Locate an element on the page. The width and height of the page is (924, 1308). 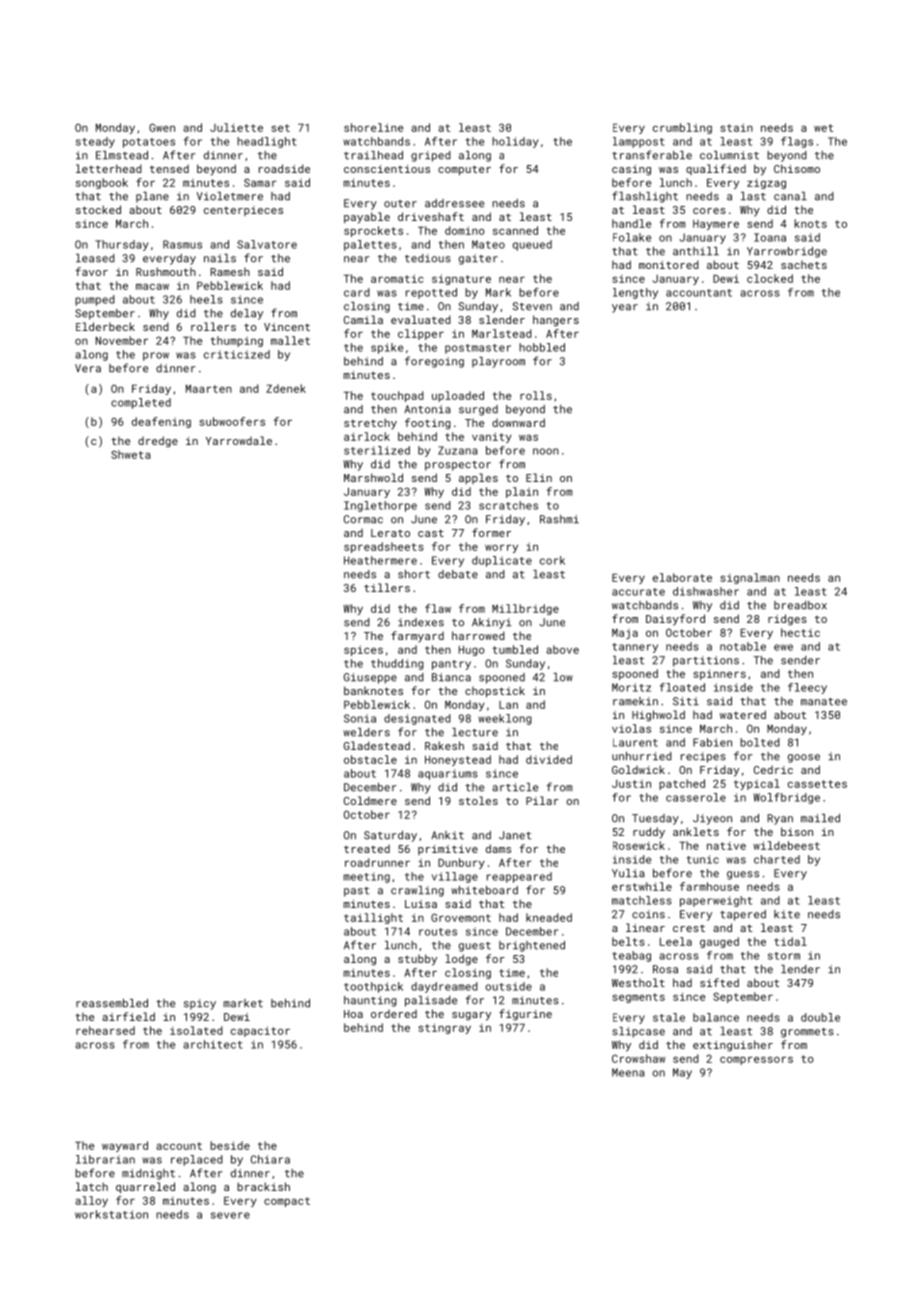
queued is located at coordinates (532, 245).
